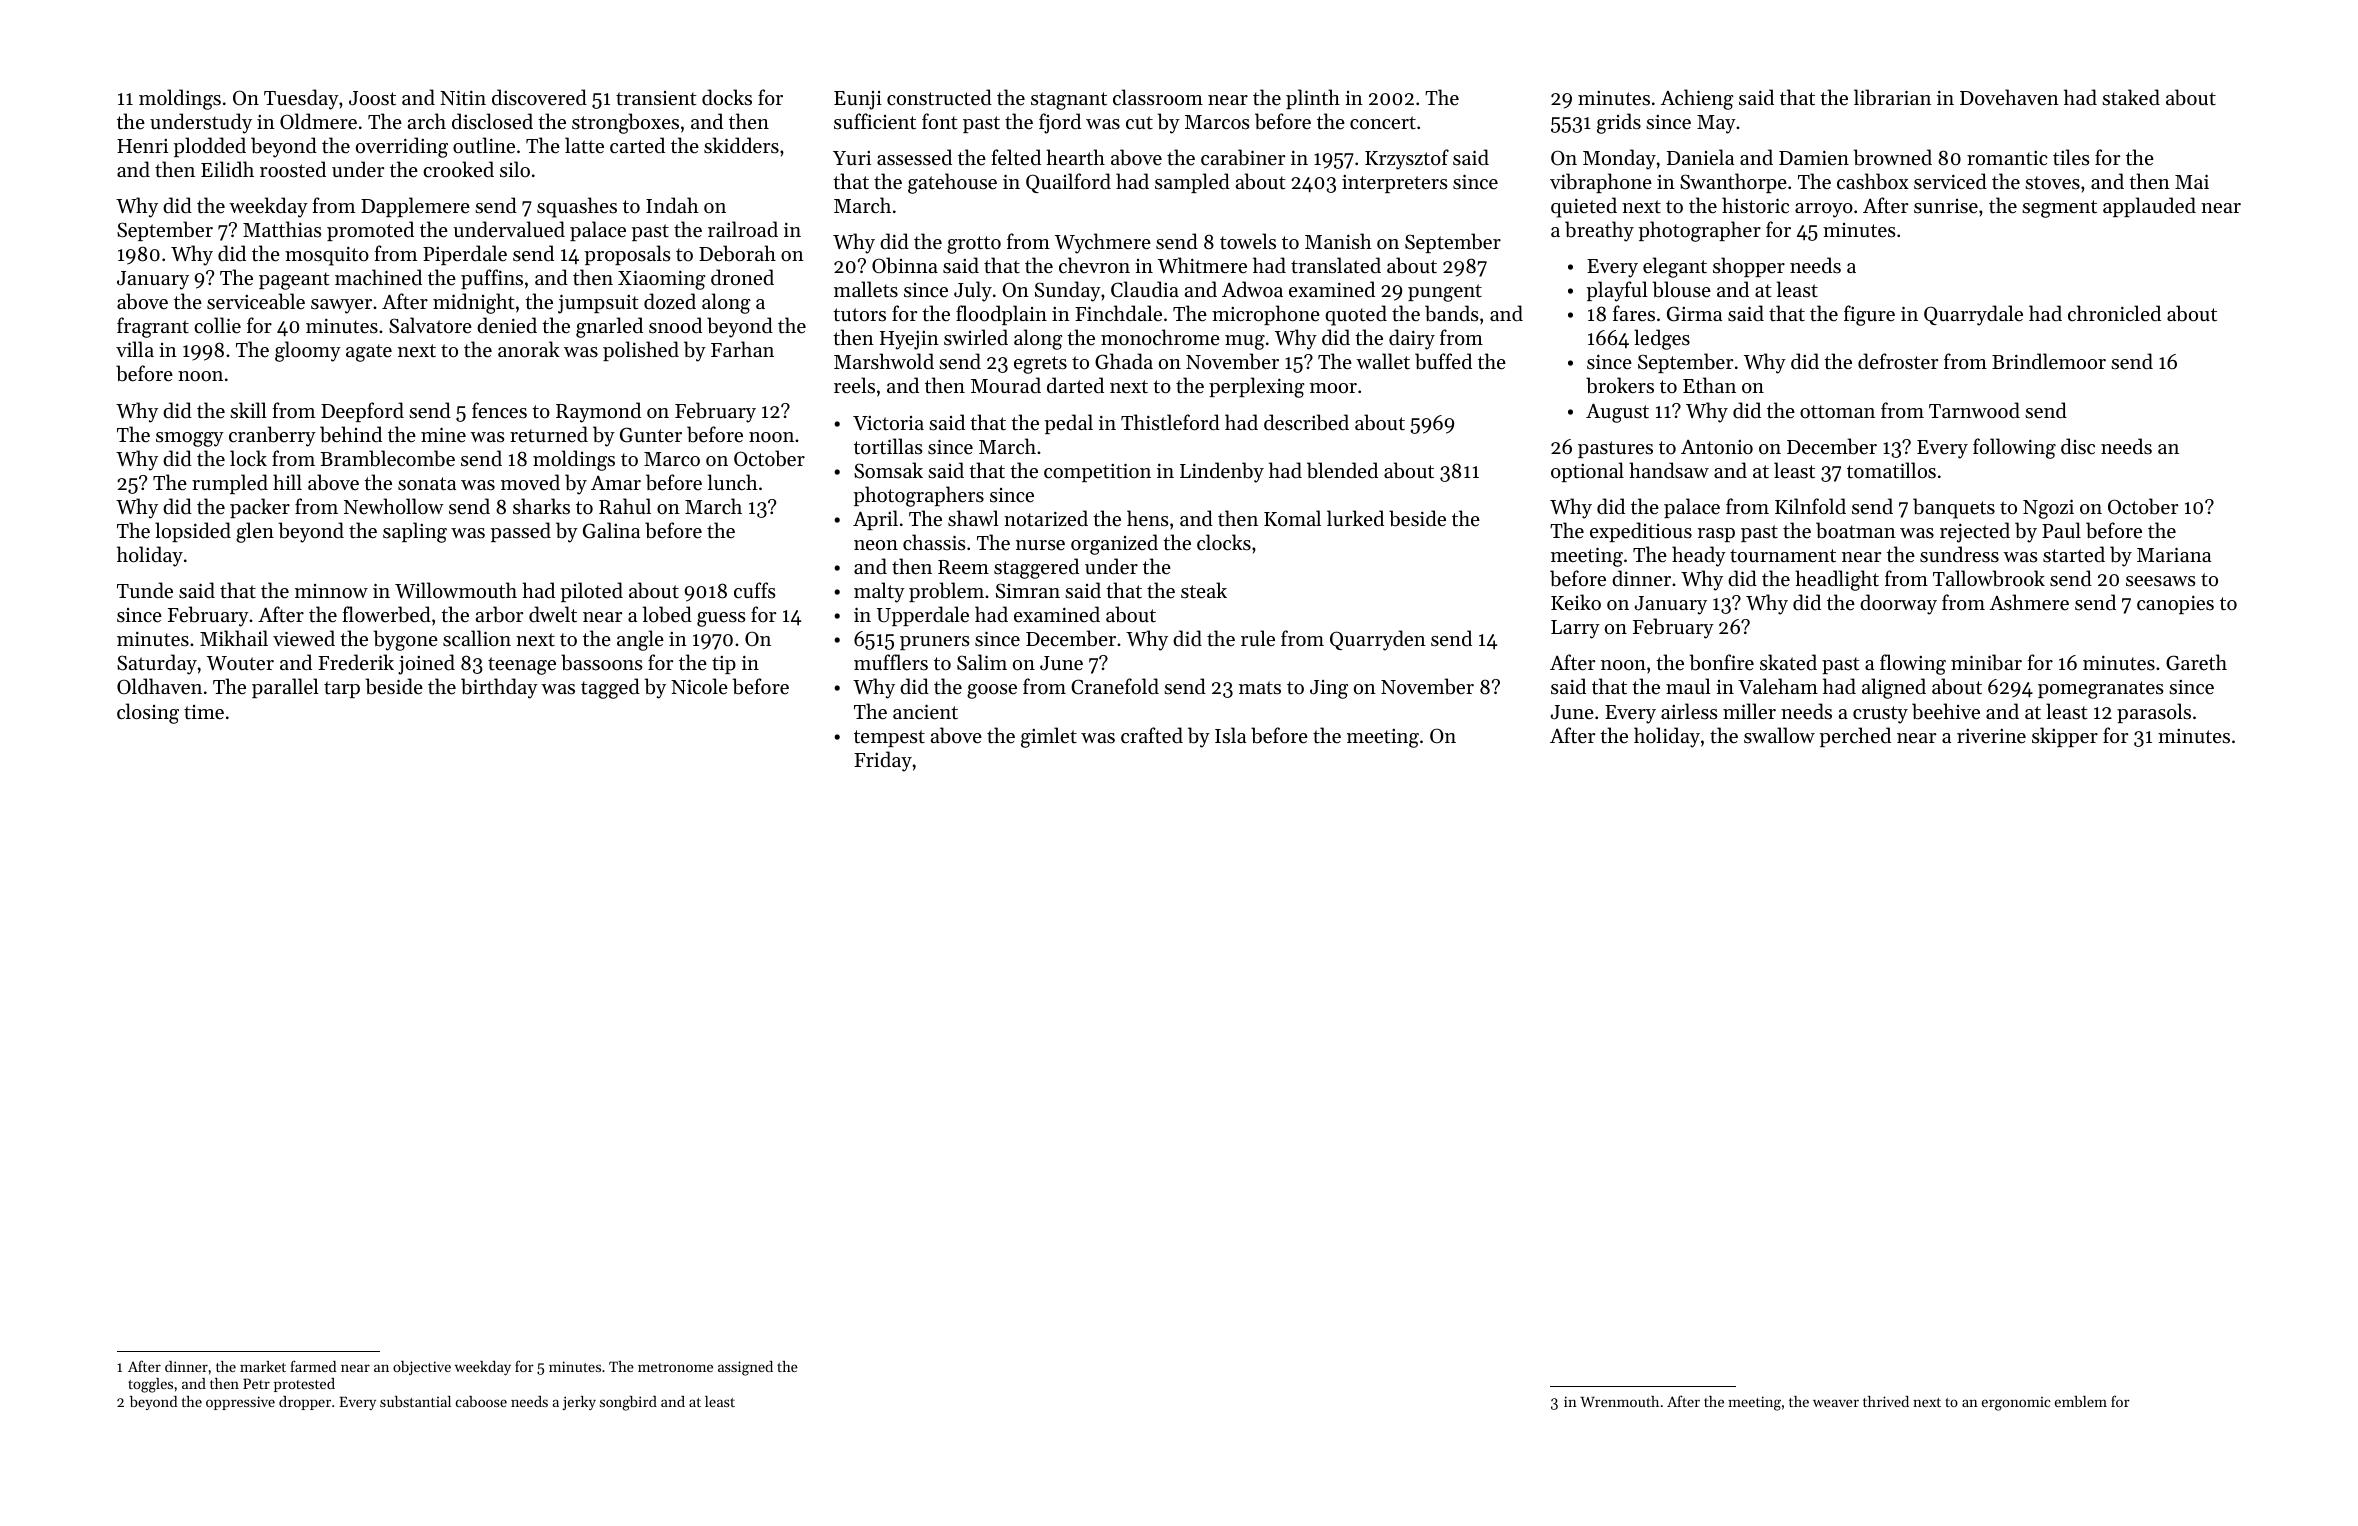 Image resolution: width=2358 pixels, height=1526 pixels. Describe the element at coordinates (369, 353) in the page. I see `agate` at that location.
